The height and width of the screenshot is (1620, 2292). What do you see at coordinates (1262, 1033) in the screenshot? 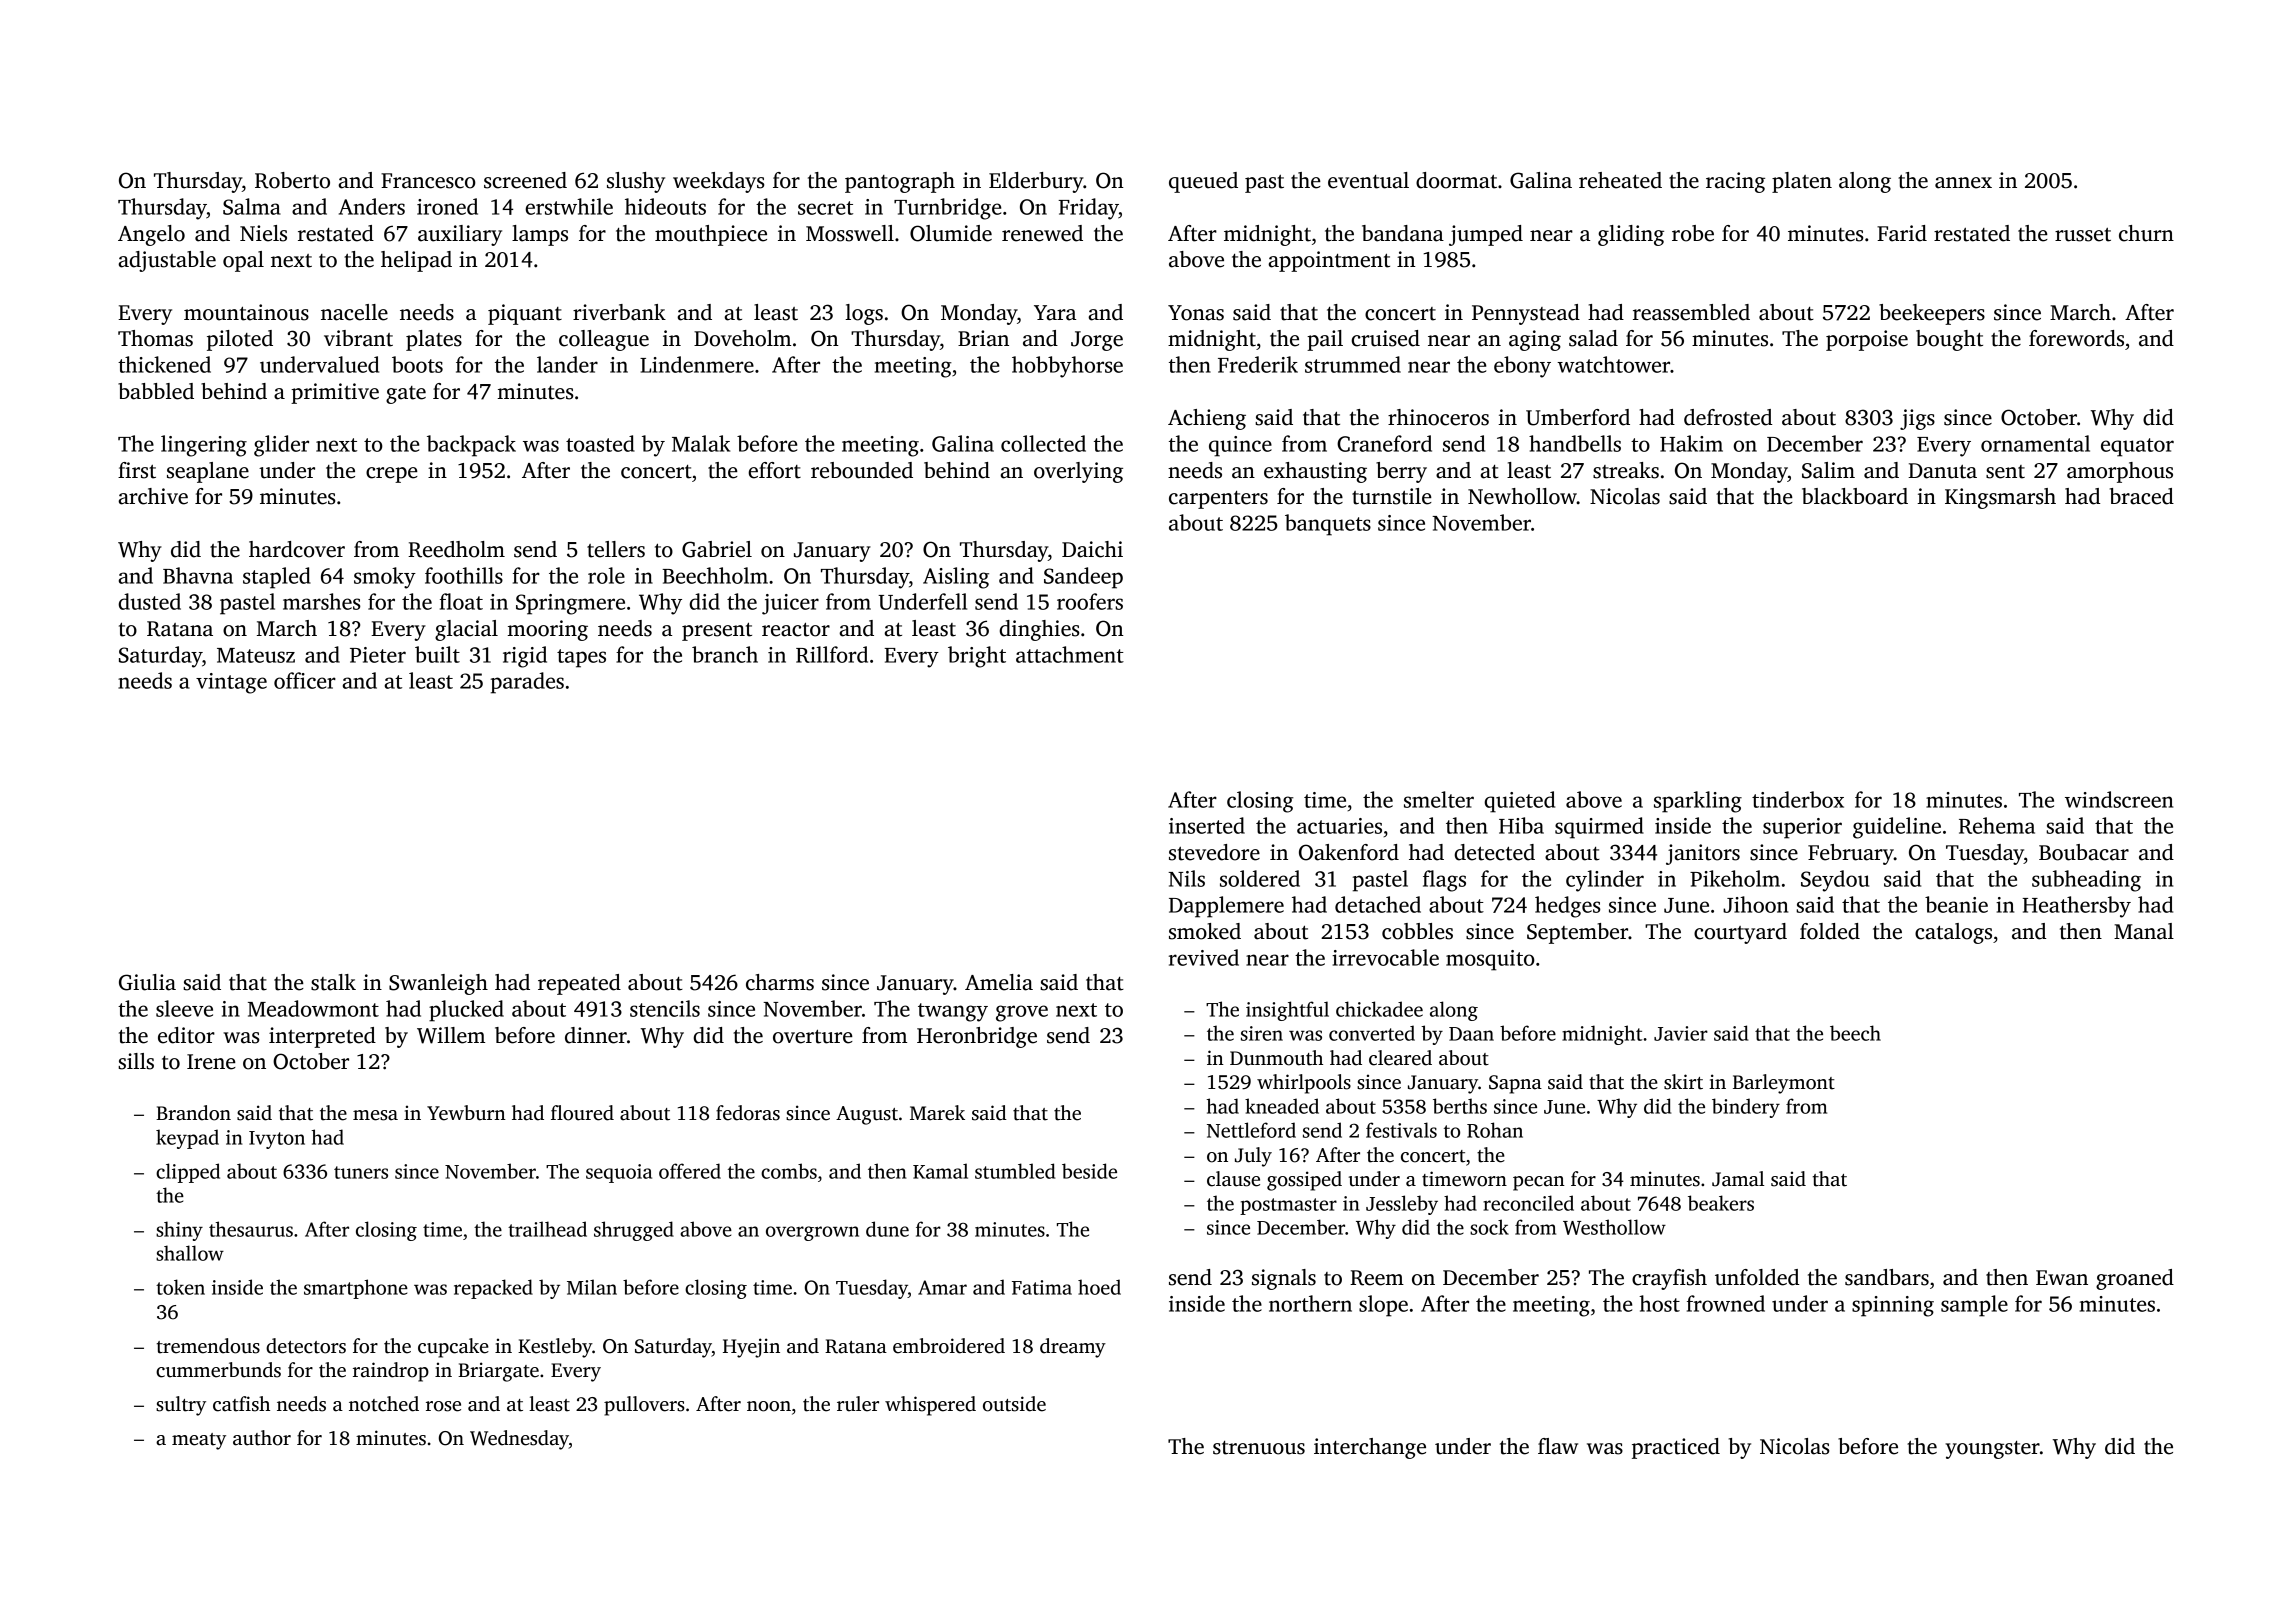
I see `siren` at bounding box center [1262, 1033].
